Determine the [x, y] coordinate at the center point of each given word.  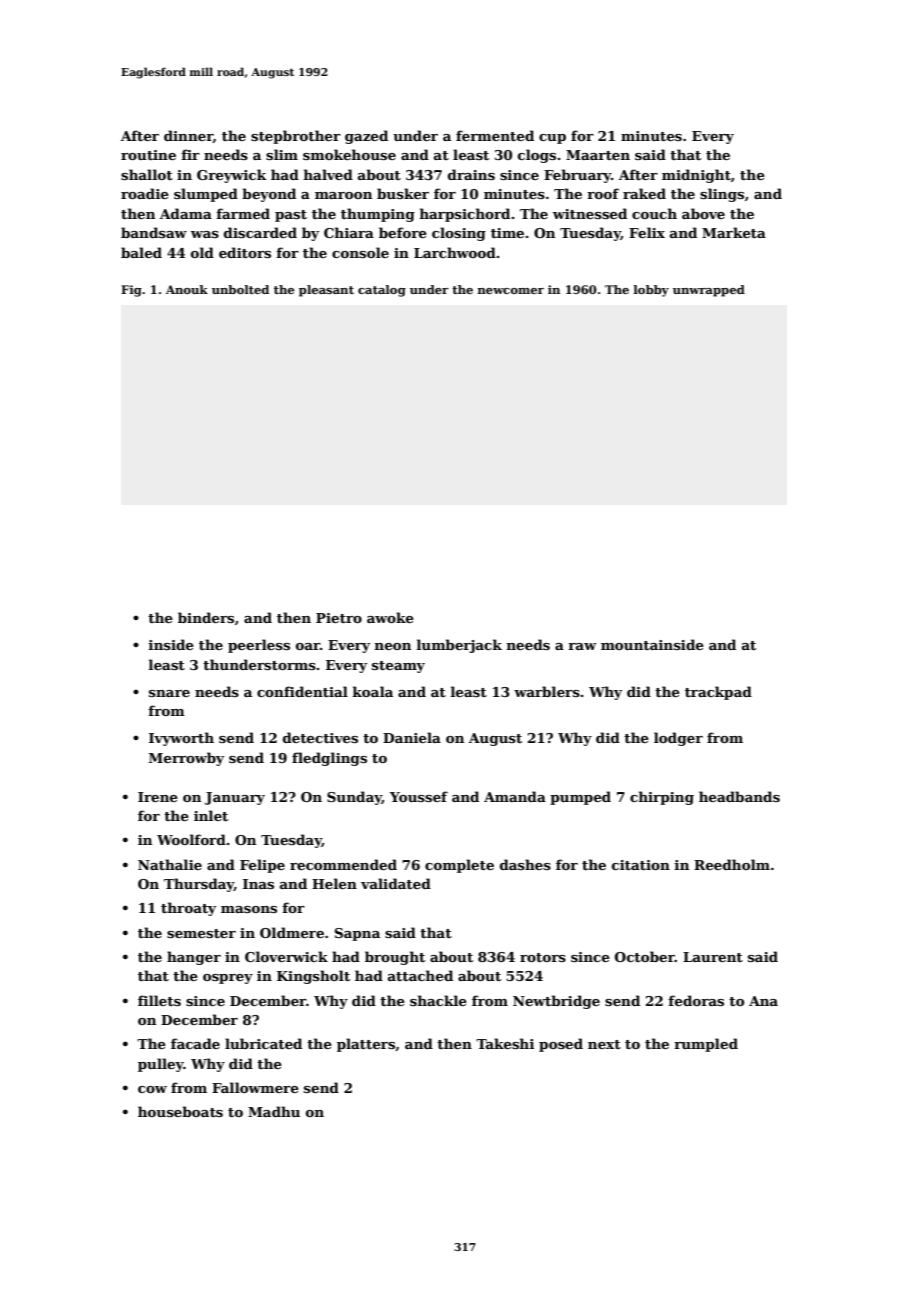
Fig [131, 291]
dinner [188, 136]
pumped [580, 798]
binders [206, 617]
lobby [651, 291]
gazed [366, 137]
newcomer [511, 291]
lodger [678, 739]
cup [552, 139]
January [235, 798]
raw [582, 646]
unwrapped [709, 291]
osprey [228, 979]
